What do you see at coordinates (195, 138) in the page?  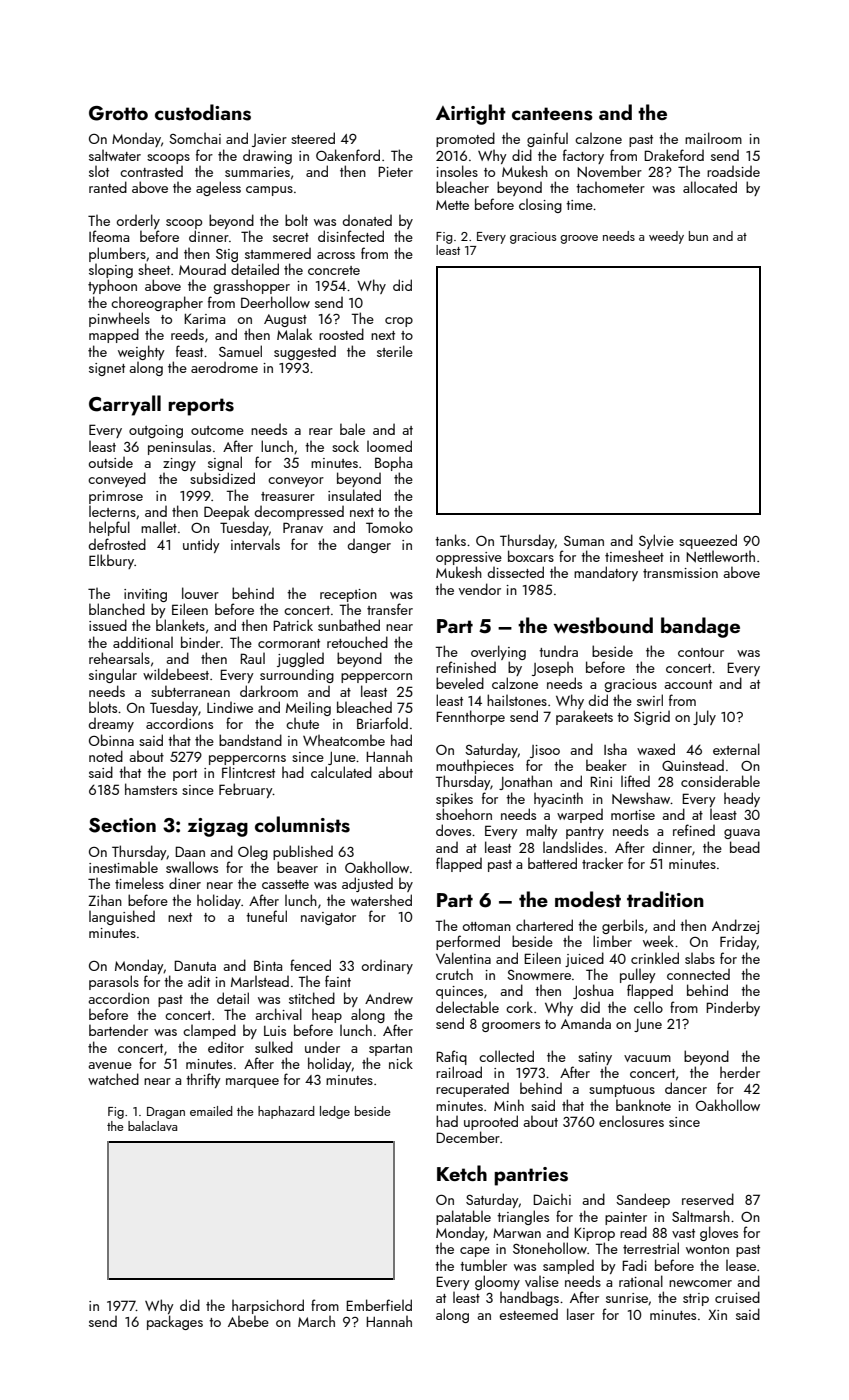 I see `Somchai` at bounding box center [195, 138].
